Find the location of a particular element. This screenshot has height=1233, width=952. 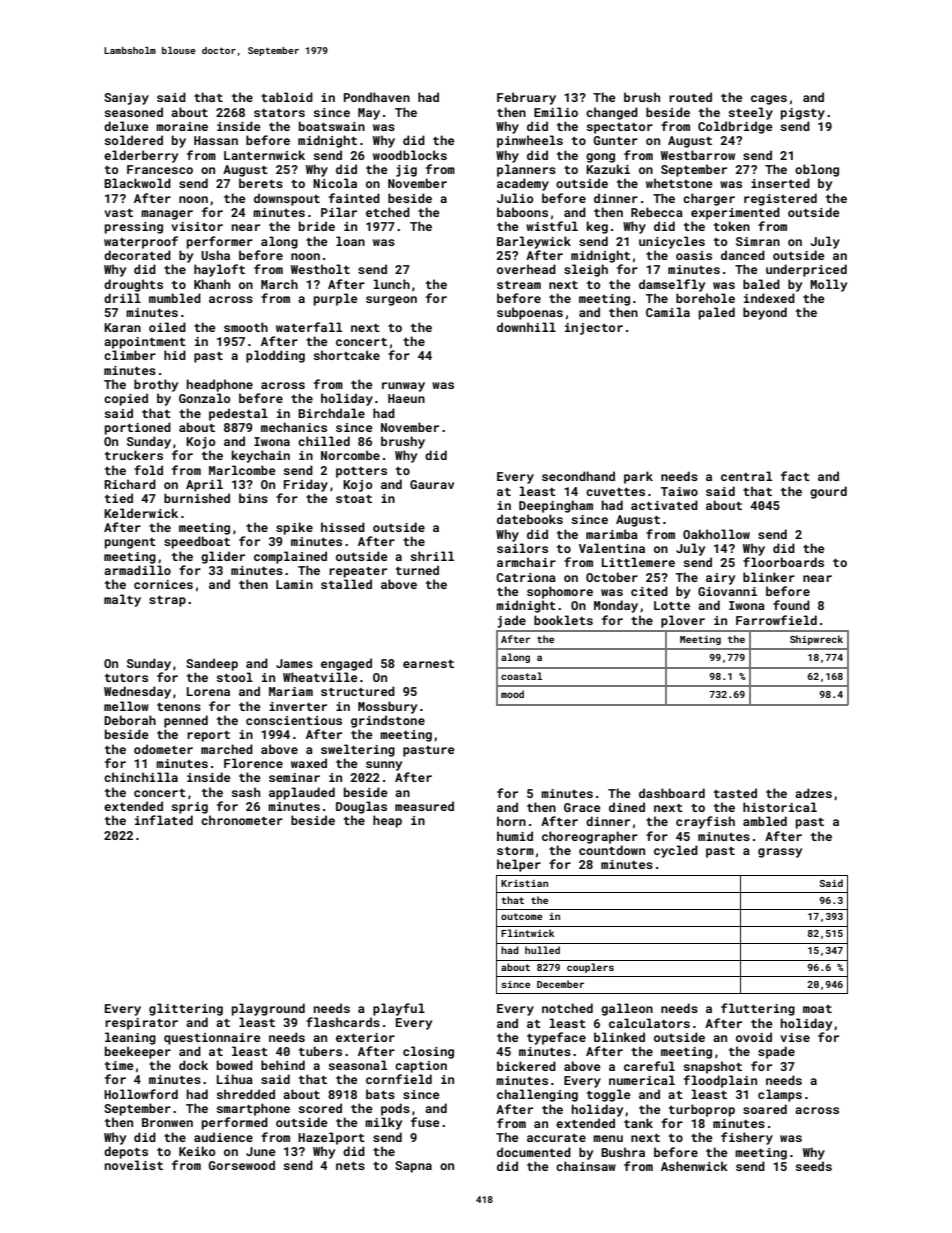

plodding is located at coordinates (275, 356).
